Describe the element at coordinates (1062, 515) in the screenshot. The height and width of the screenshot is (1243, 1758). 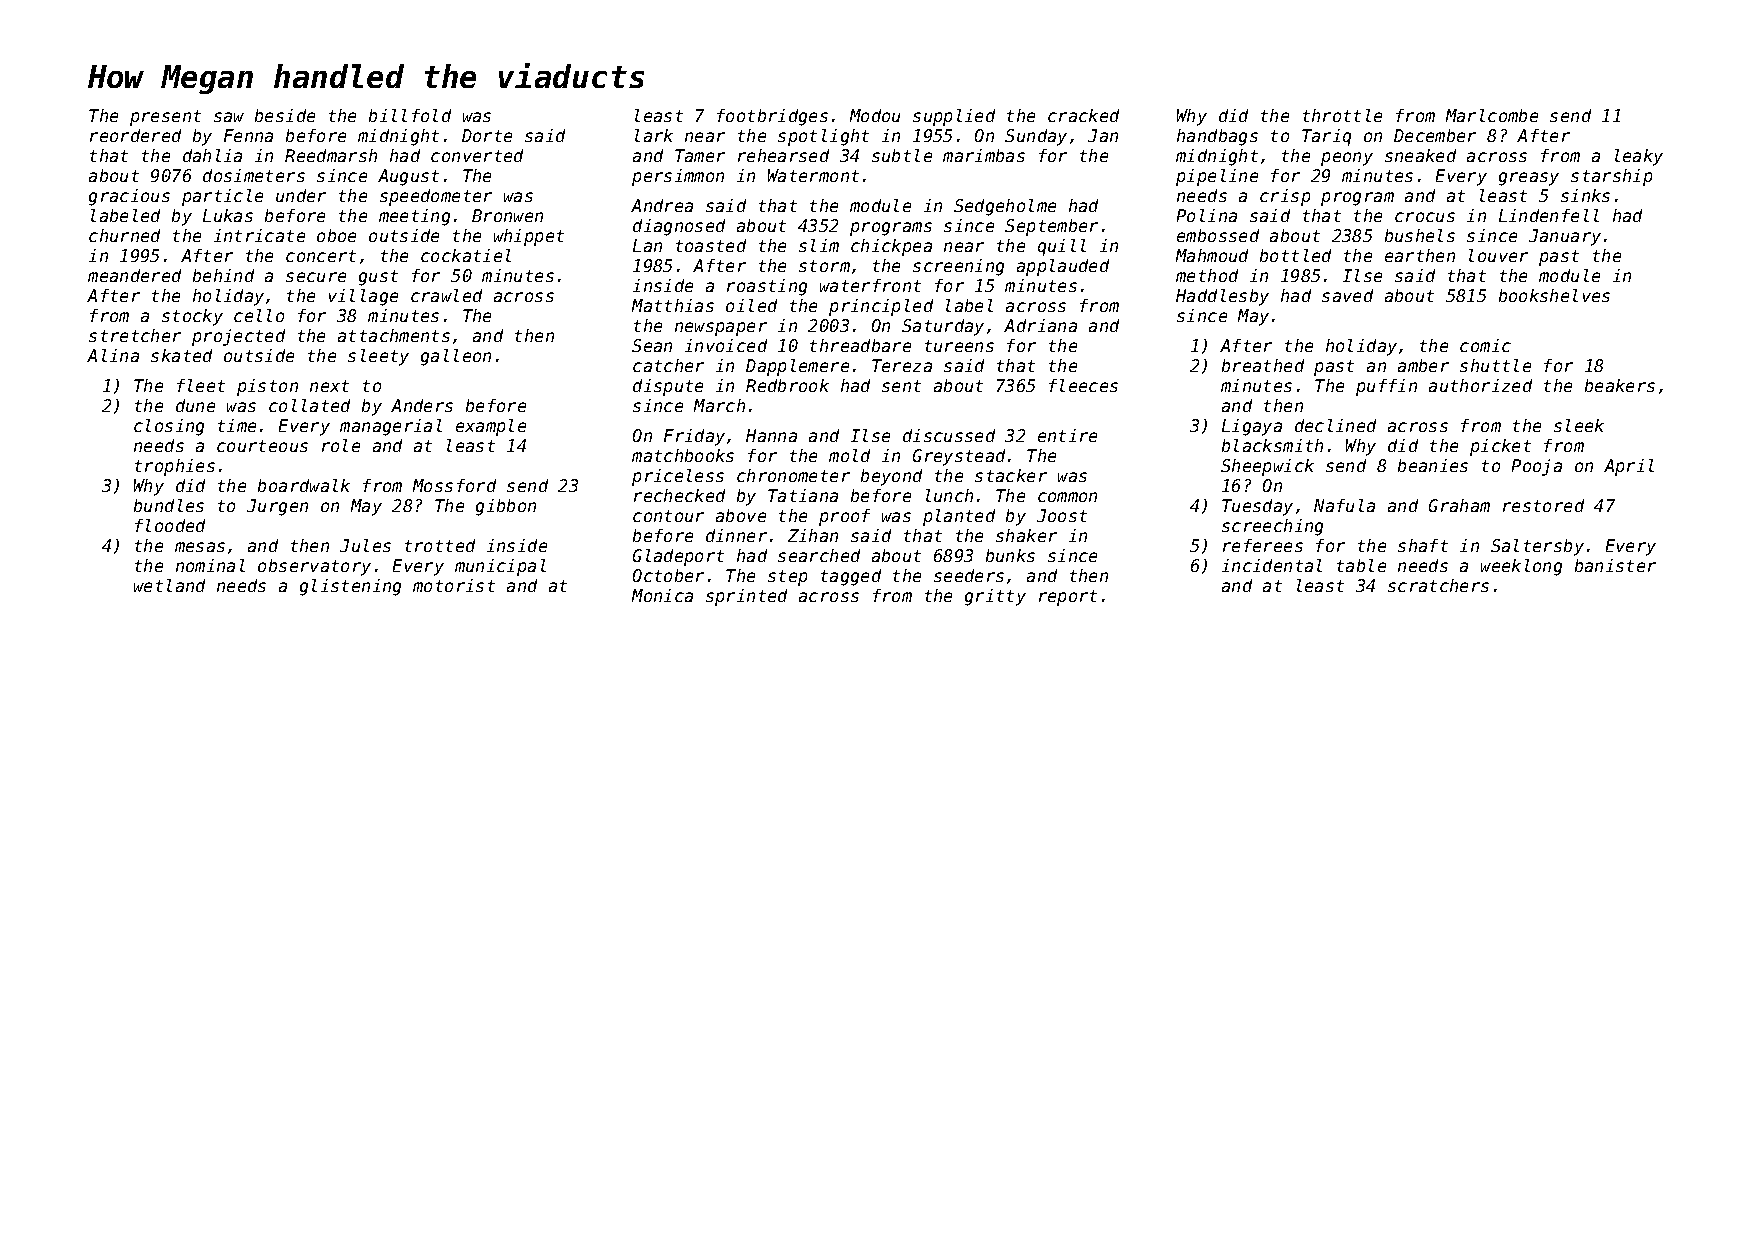
I see `Joost` at that location.
